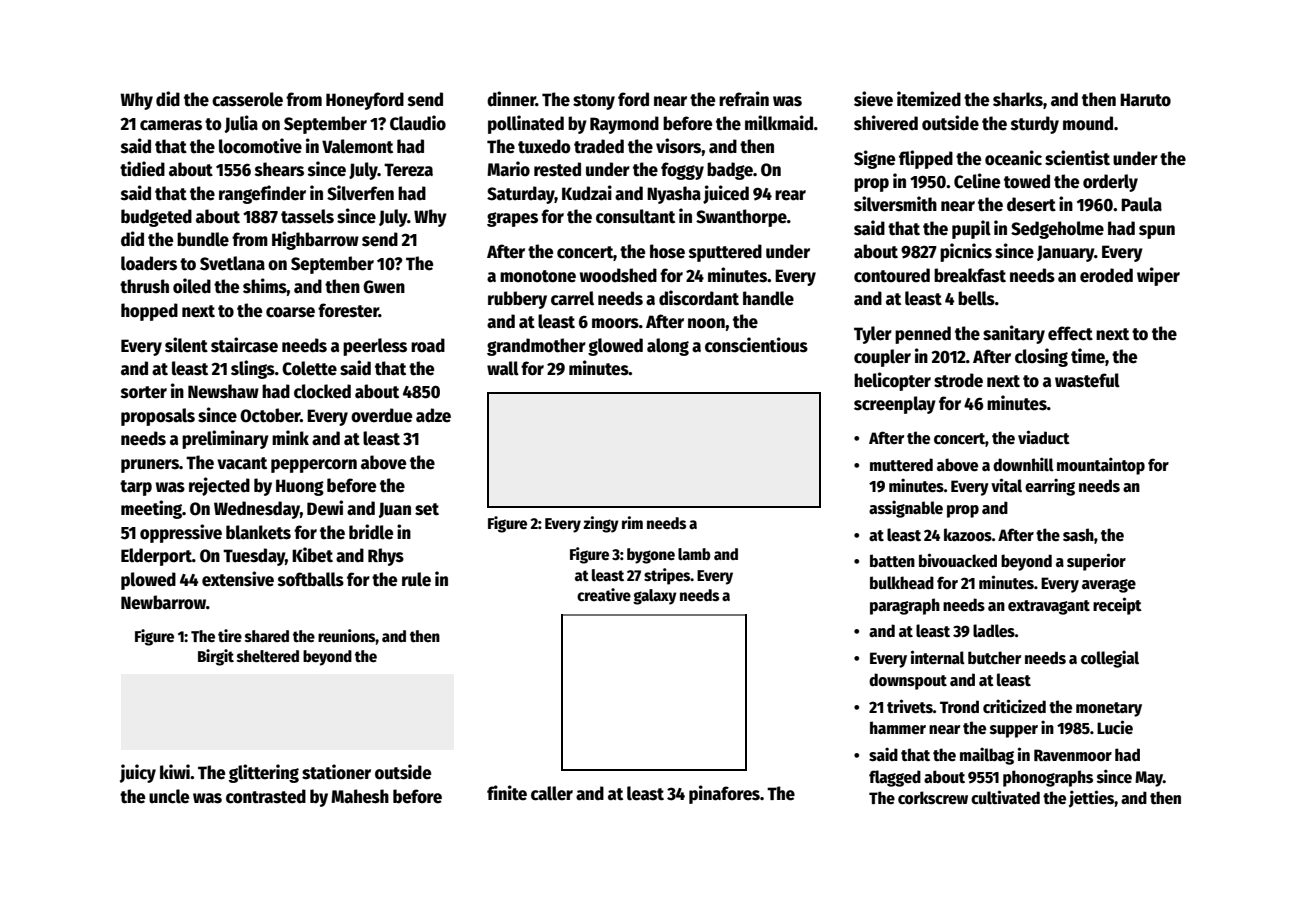 The width and height of the screenshot is (1308, 924). Describe the element at coordinates (1087, 380) in the screenshot. I see `wasteful` at that location.
